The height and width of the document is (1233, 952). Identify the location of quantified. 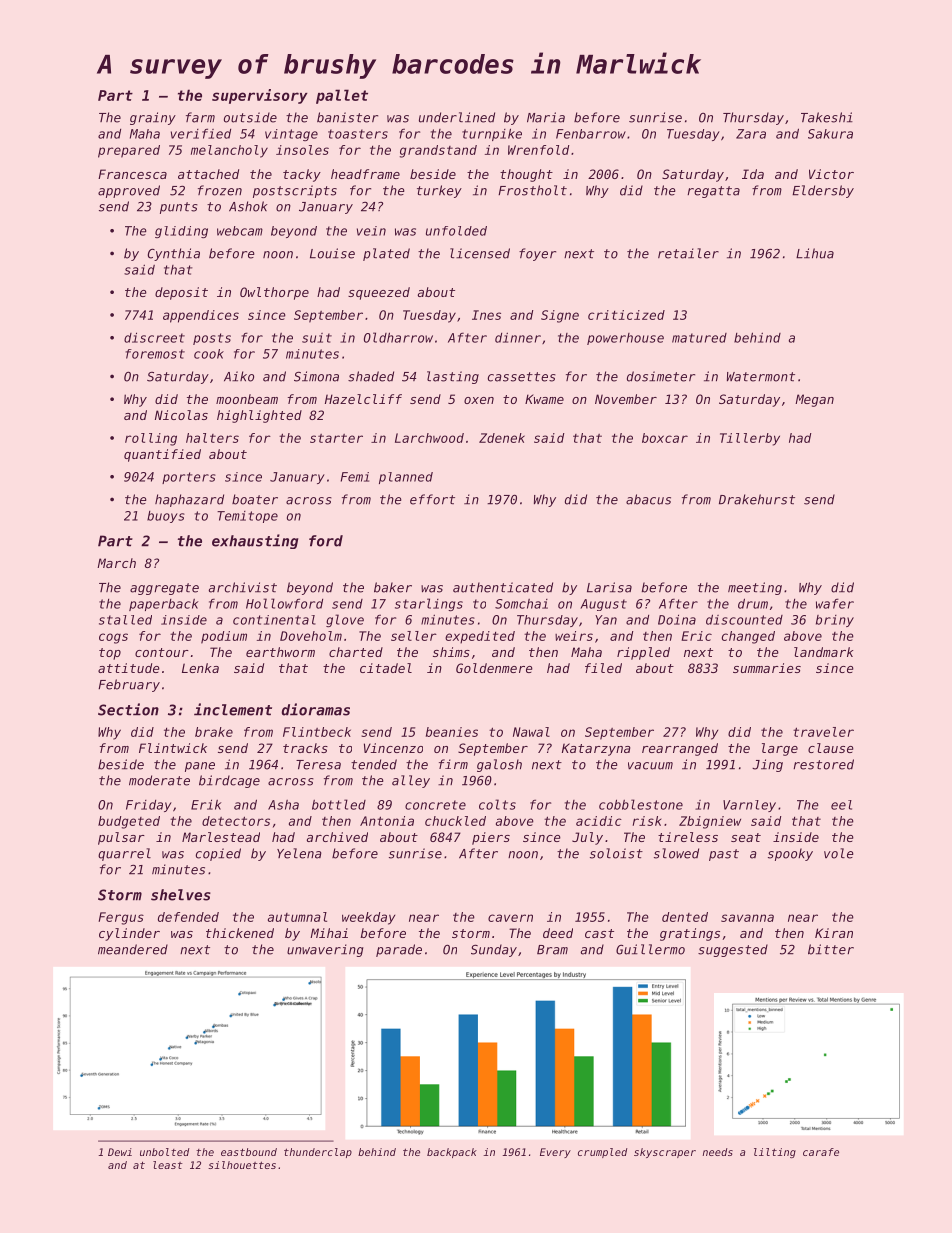
(162, 455).
